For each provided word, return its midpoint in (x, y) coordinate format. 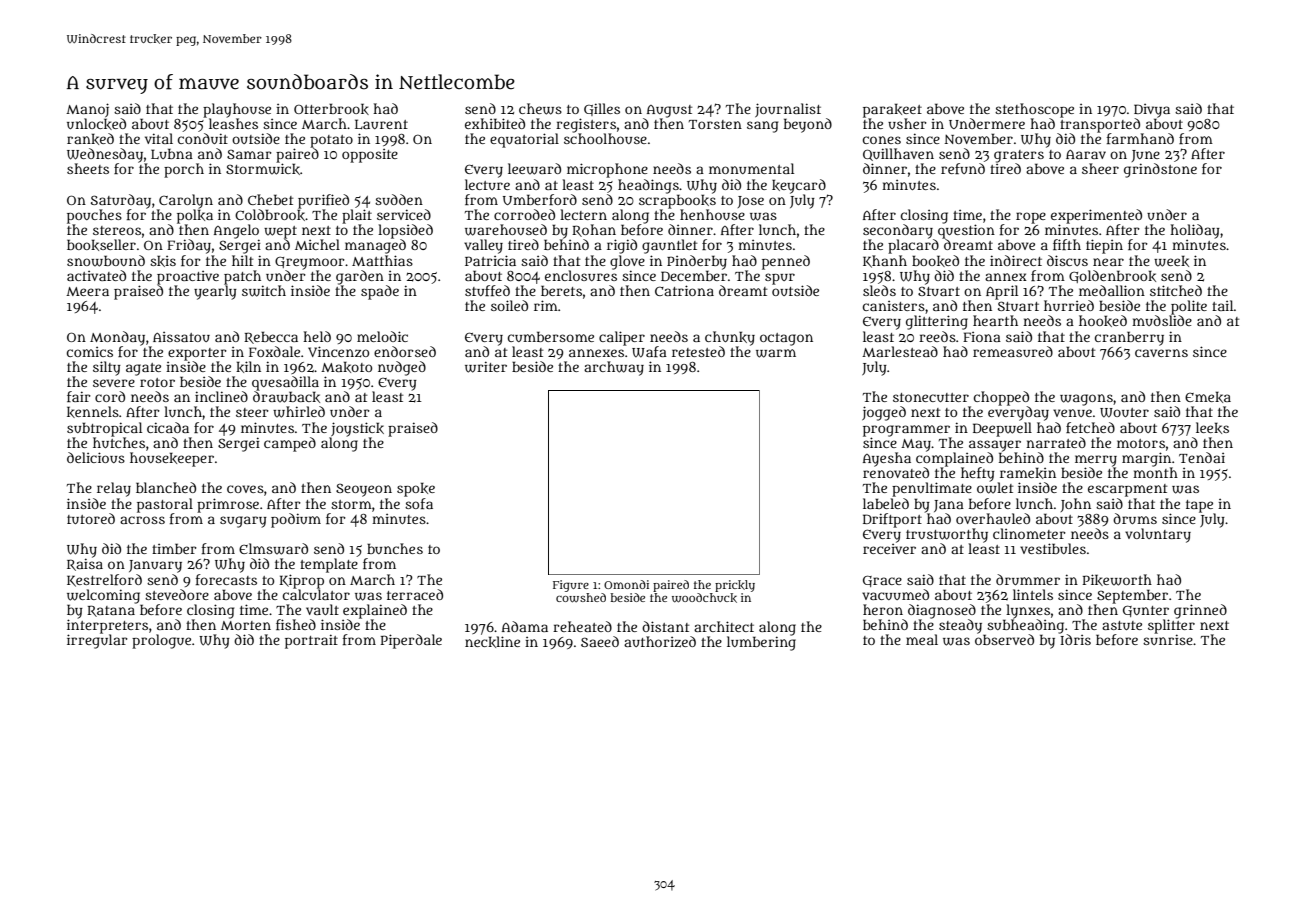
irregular (97, 641)
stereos (117, 230)
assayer (995, 446)
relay (114, 489)
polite (1189, 307)
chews (540, 109)
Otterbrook (331, 109)
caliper (622, 338)
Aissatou (181, 337)
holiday (1195, 231)
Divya (1152, 111)
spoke (416, 489)
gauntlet (669, 246)
